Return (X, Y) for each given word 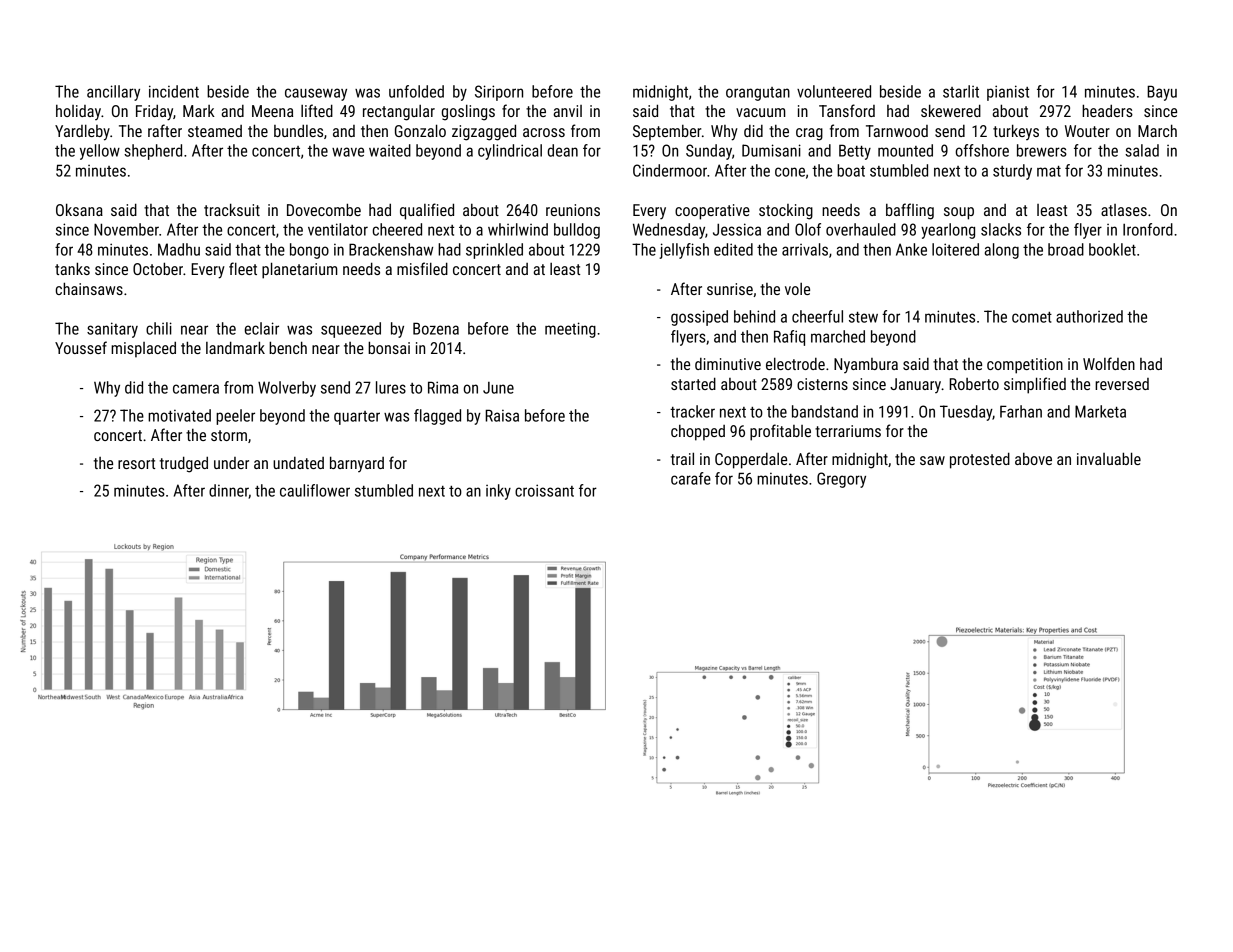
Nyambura (866, 365)
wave (348, 152)
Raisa (502, 415)
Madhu (179, 249)
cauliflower (315, 490)
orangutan (758, 94)
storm (229, 435)
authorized (1089, 316)
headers (1107, 110)
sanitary (112, 330)
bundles (298, 130)
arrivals (805, 249)
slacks (1001, 229)
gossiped (699, 318)
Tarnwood (897, 131)
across (544, 132)
